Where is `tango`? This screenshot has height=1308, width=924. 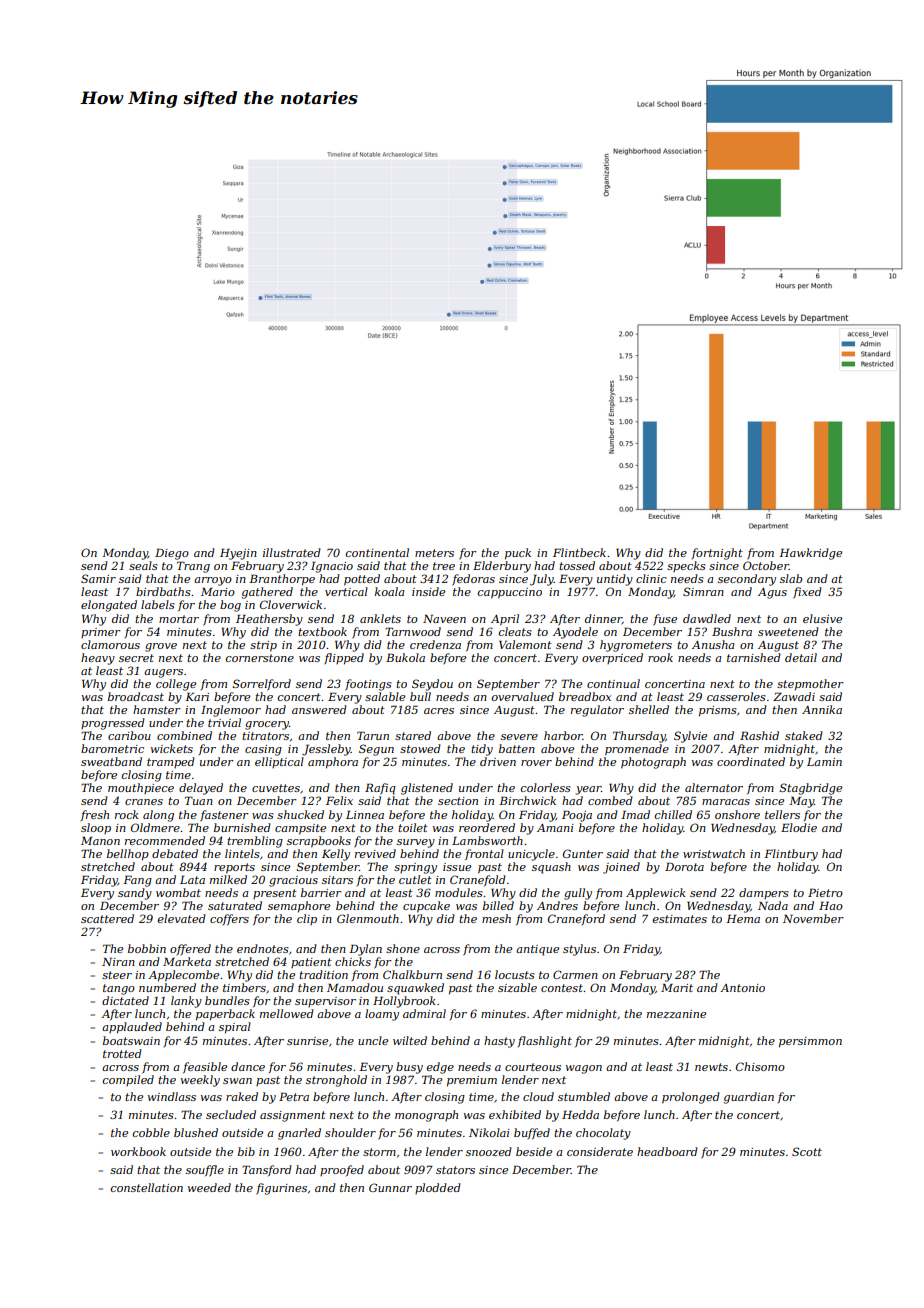
tango is located at coordinates (119, 989).
